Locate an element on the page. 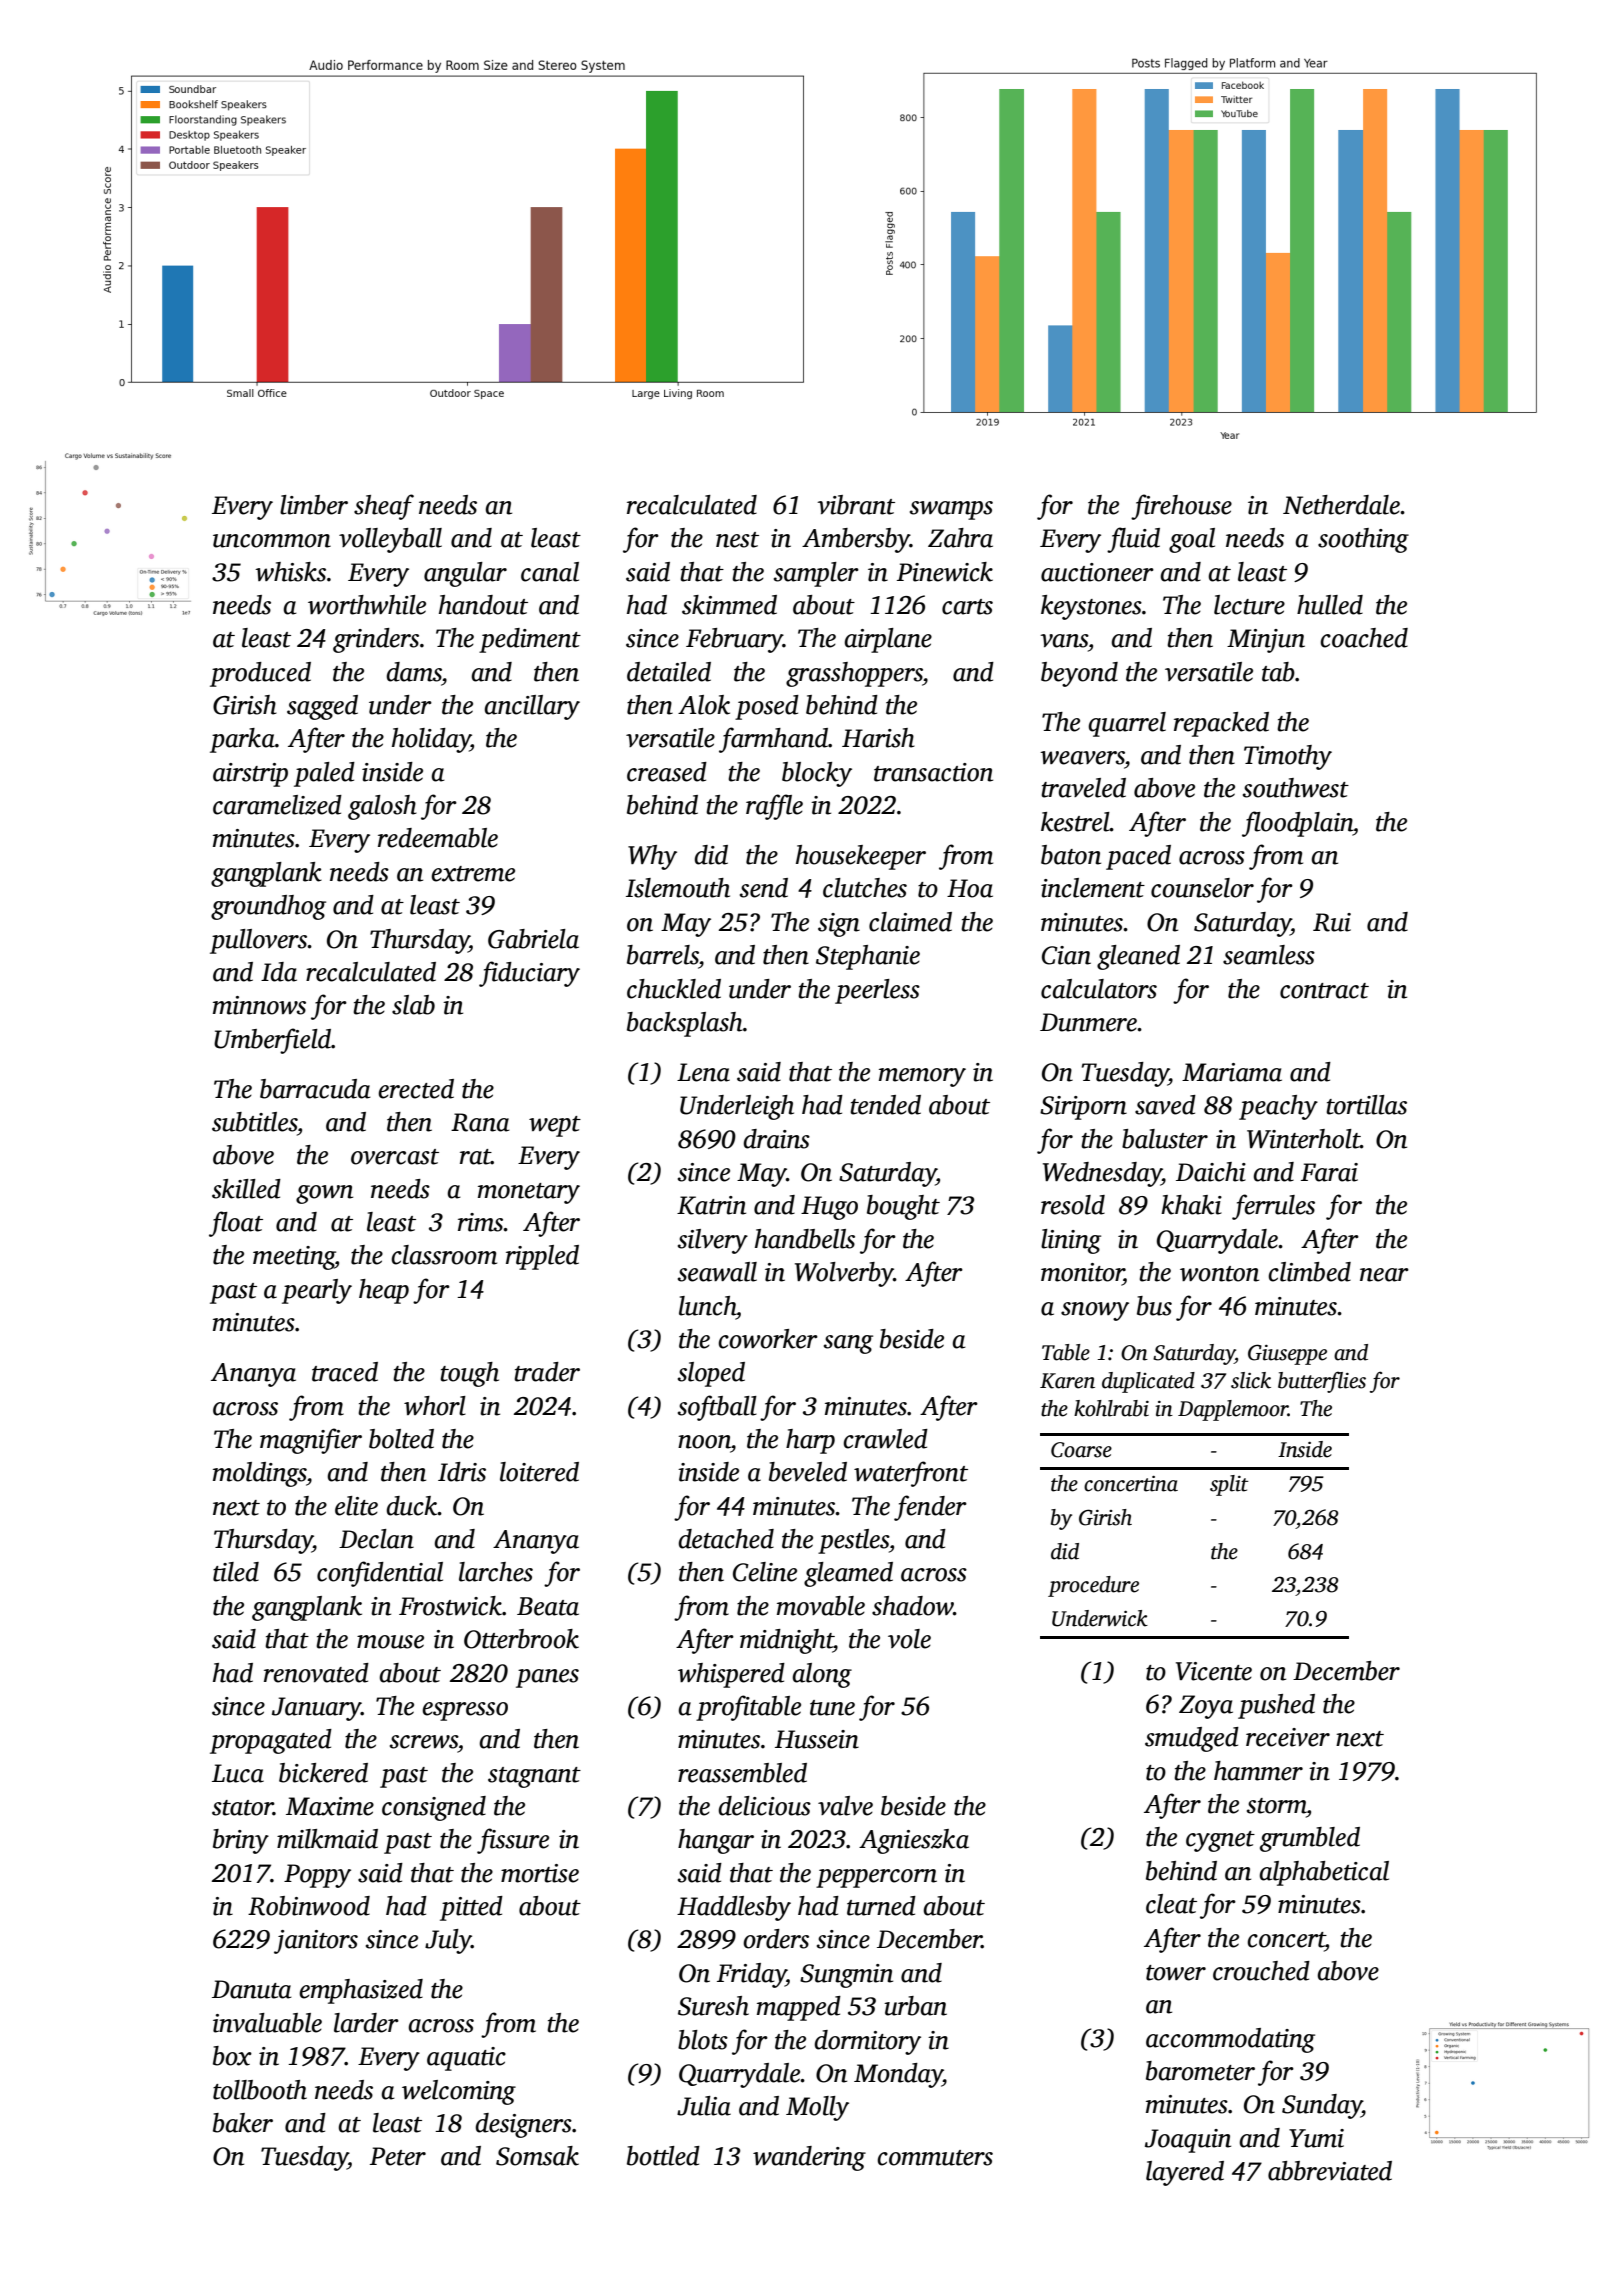 Image resolution: width=1620 pixels, height=2292 pixels. seamless is located at coordinates (1269, 955).
